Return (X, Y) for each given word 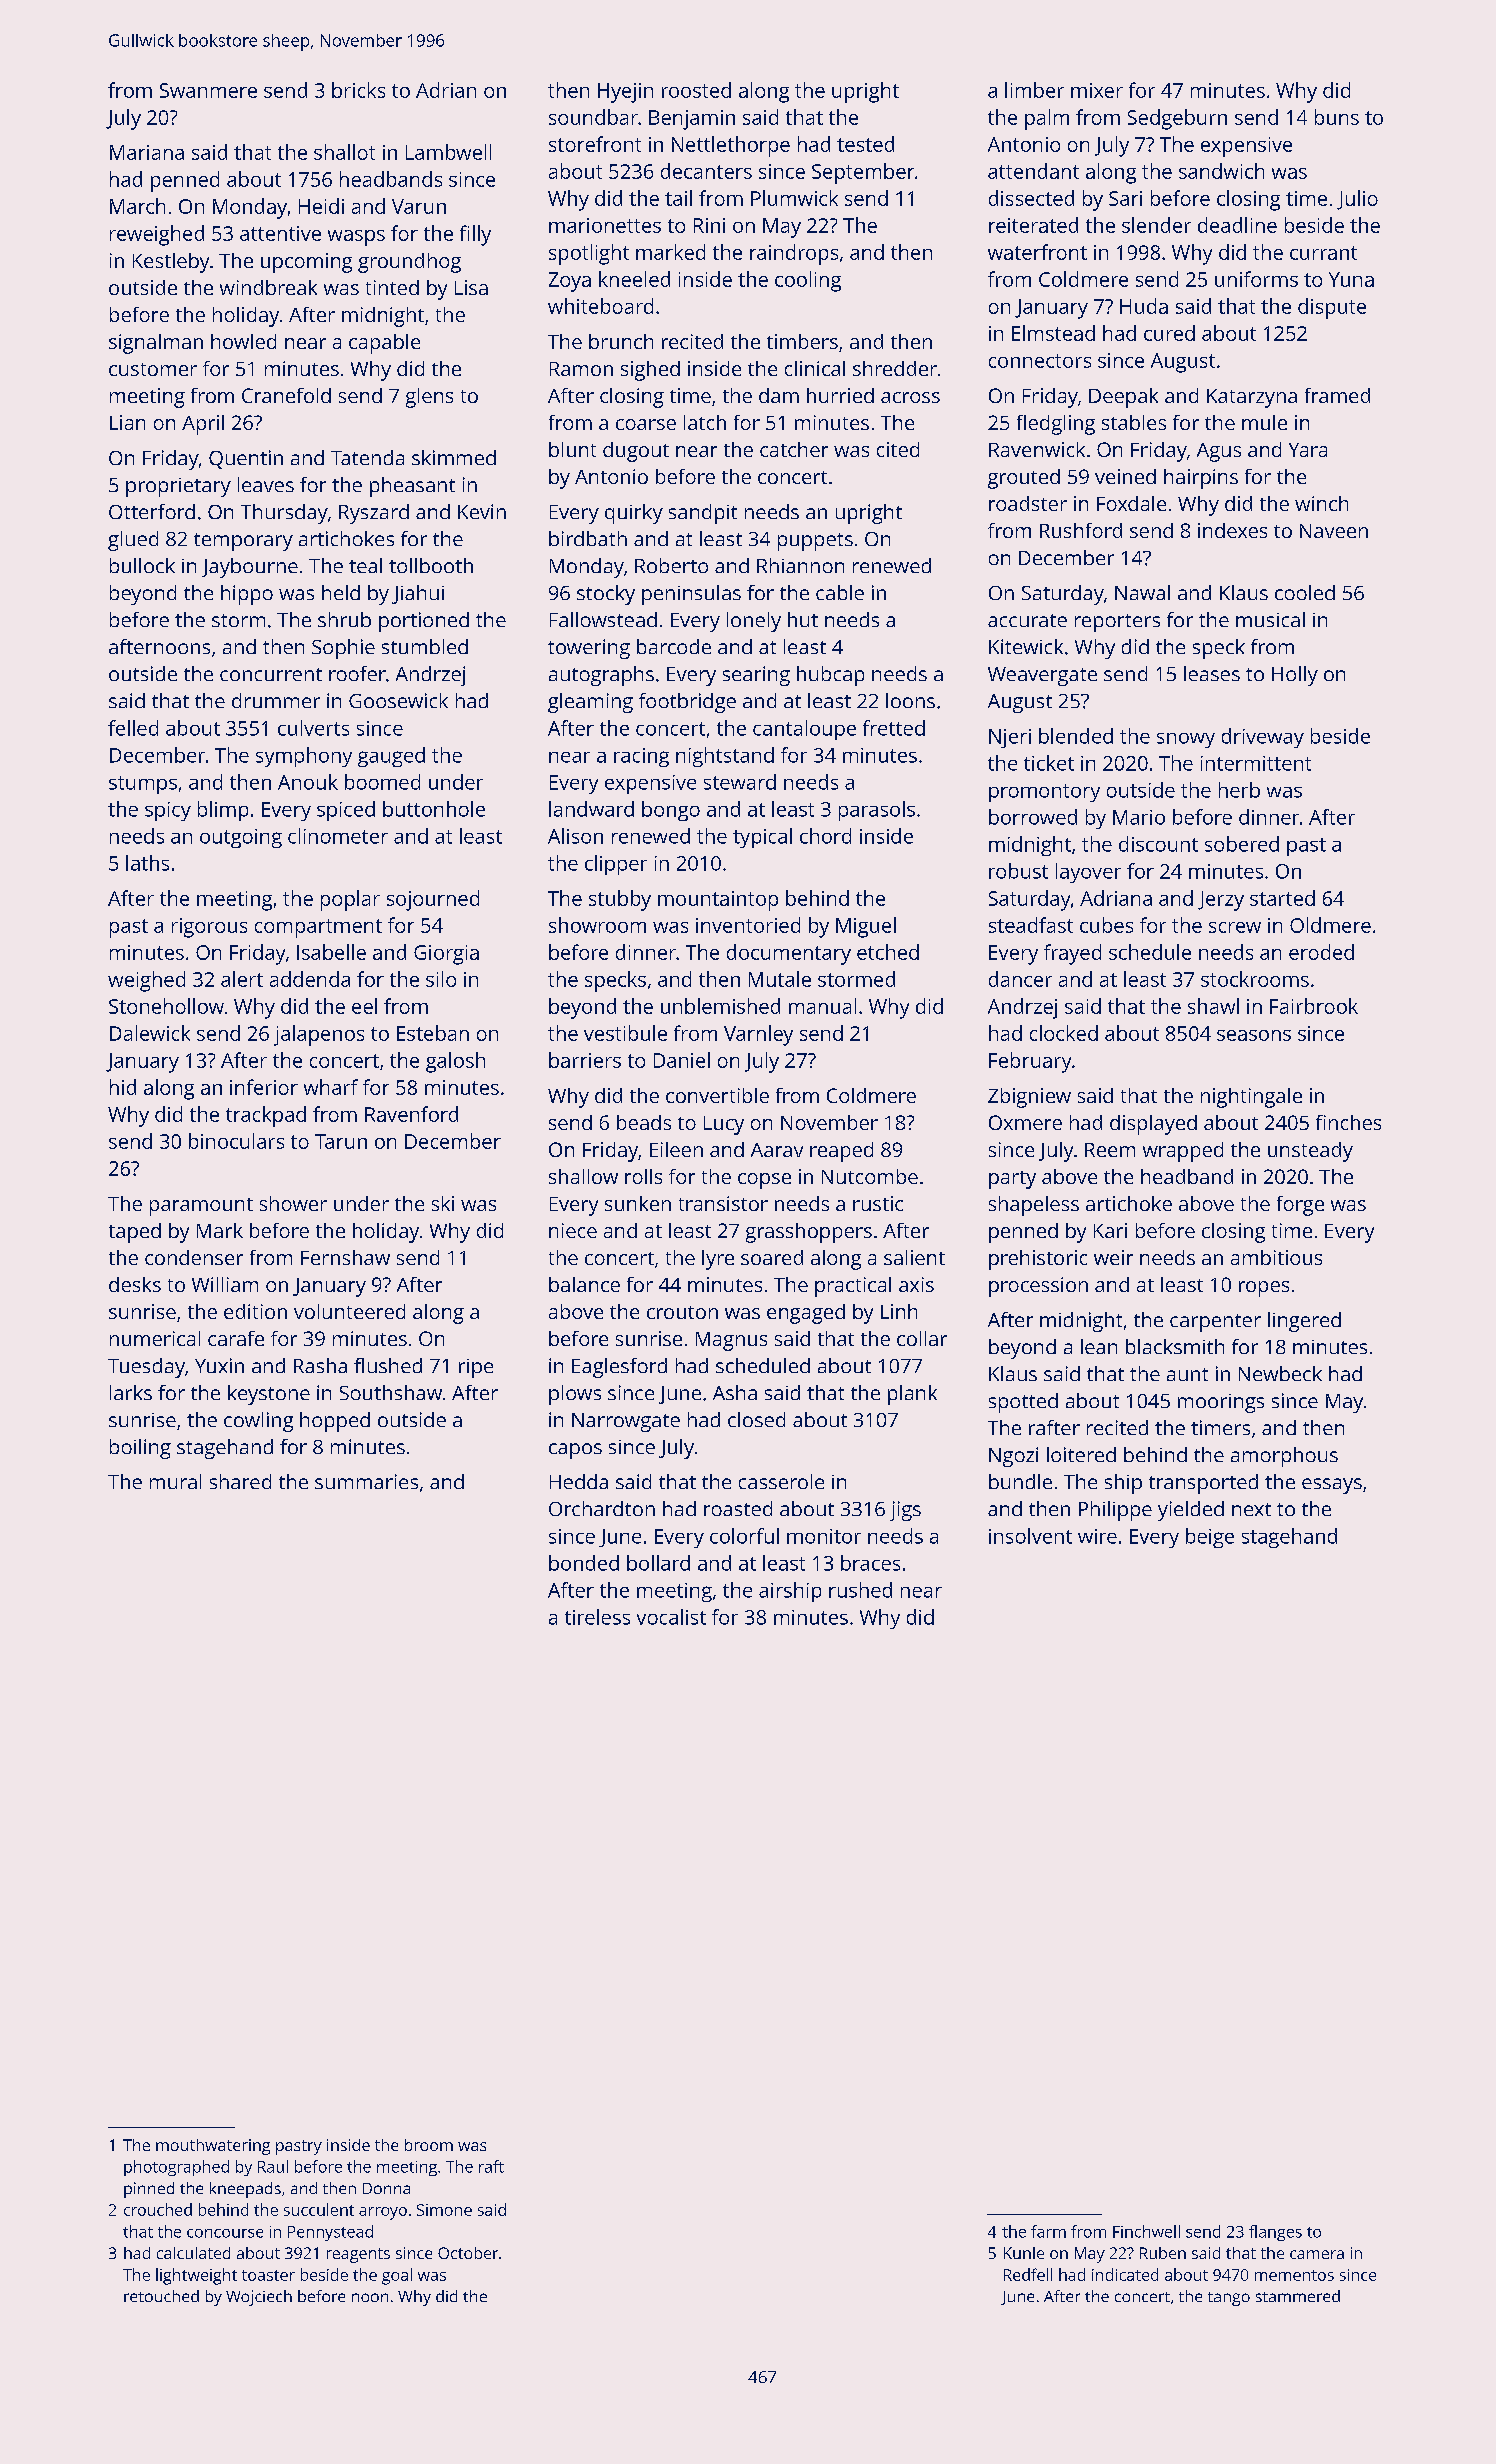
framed (1337, 395)
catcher (794, 449)
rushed (860, 1590)
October (468, 2253)
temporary (243, 542)
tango (1229, 2299)
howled (243, 341)
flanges (1275, 2233)
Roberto (671, 565)
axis (916, 1284)
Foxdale (1131, 503)
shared (240, 1481)
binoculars (236, 1141)
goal (397, 2276)
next (1251, 1509)
